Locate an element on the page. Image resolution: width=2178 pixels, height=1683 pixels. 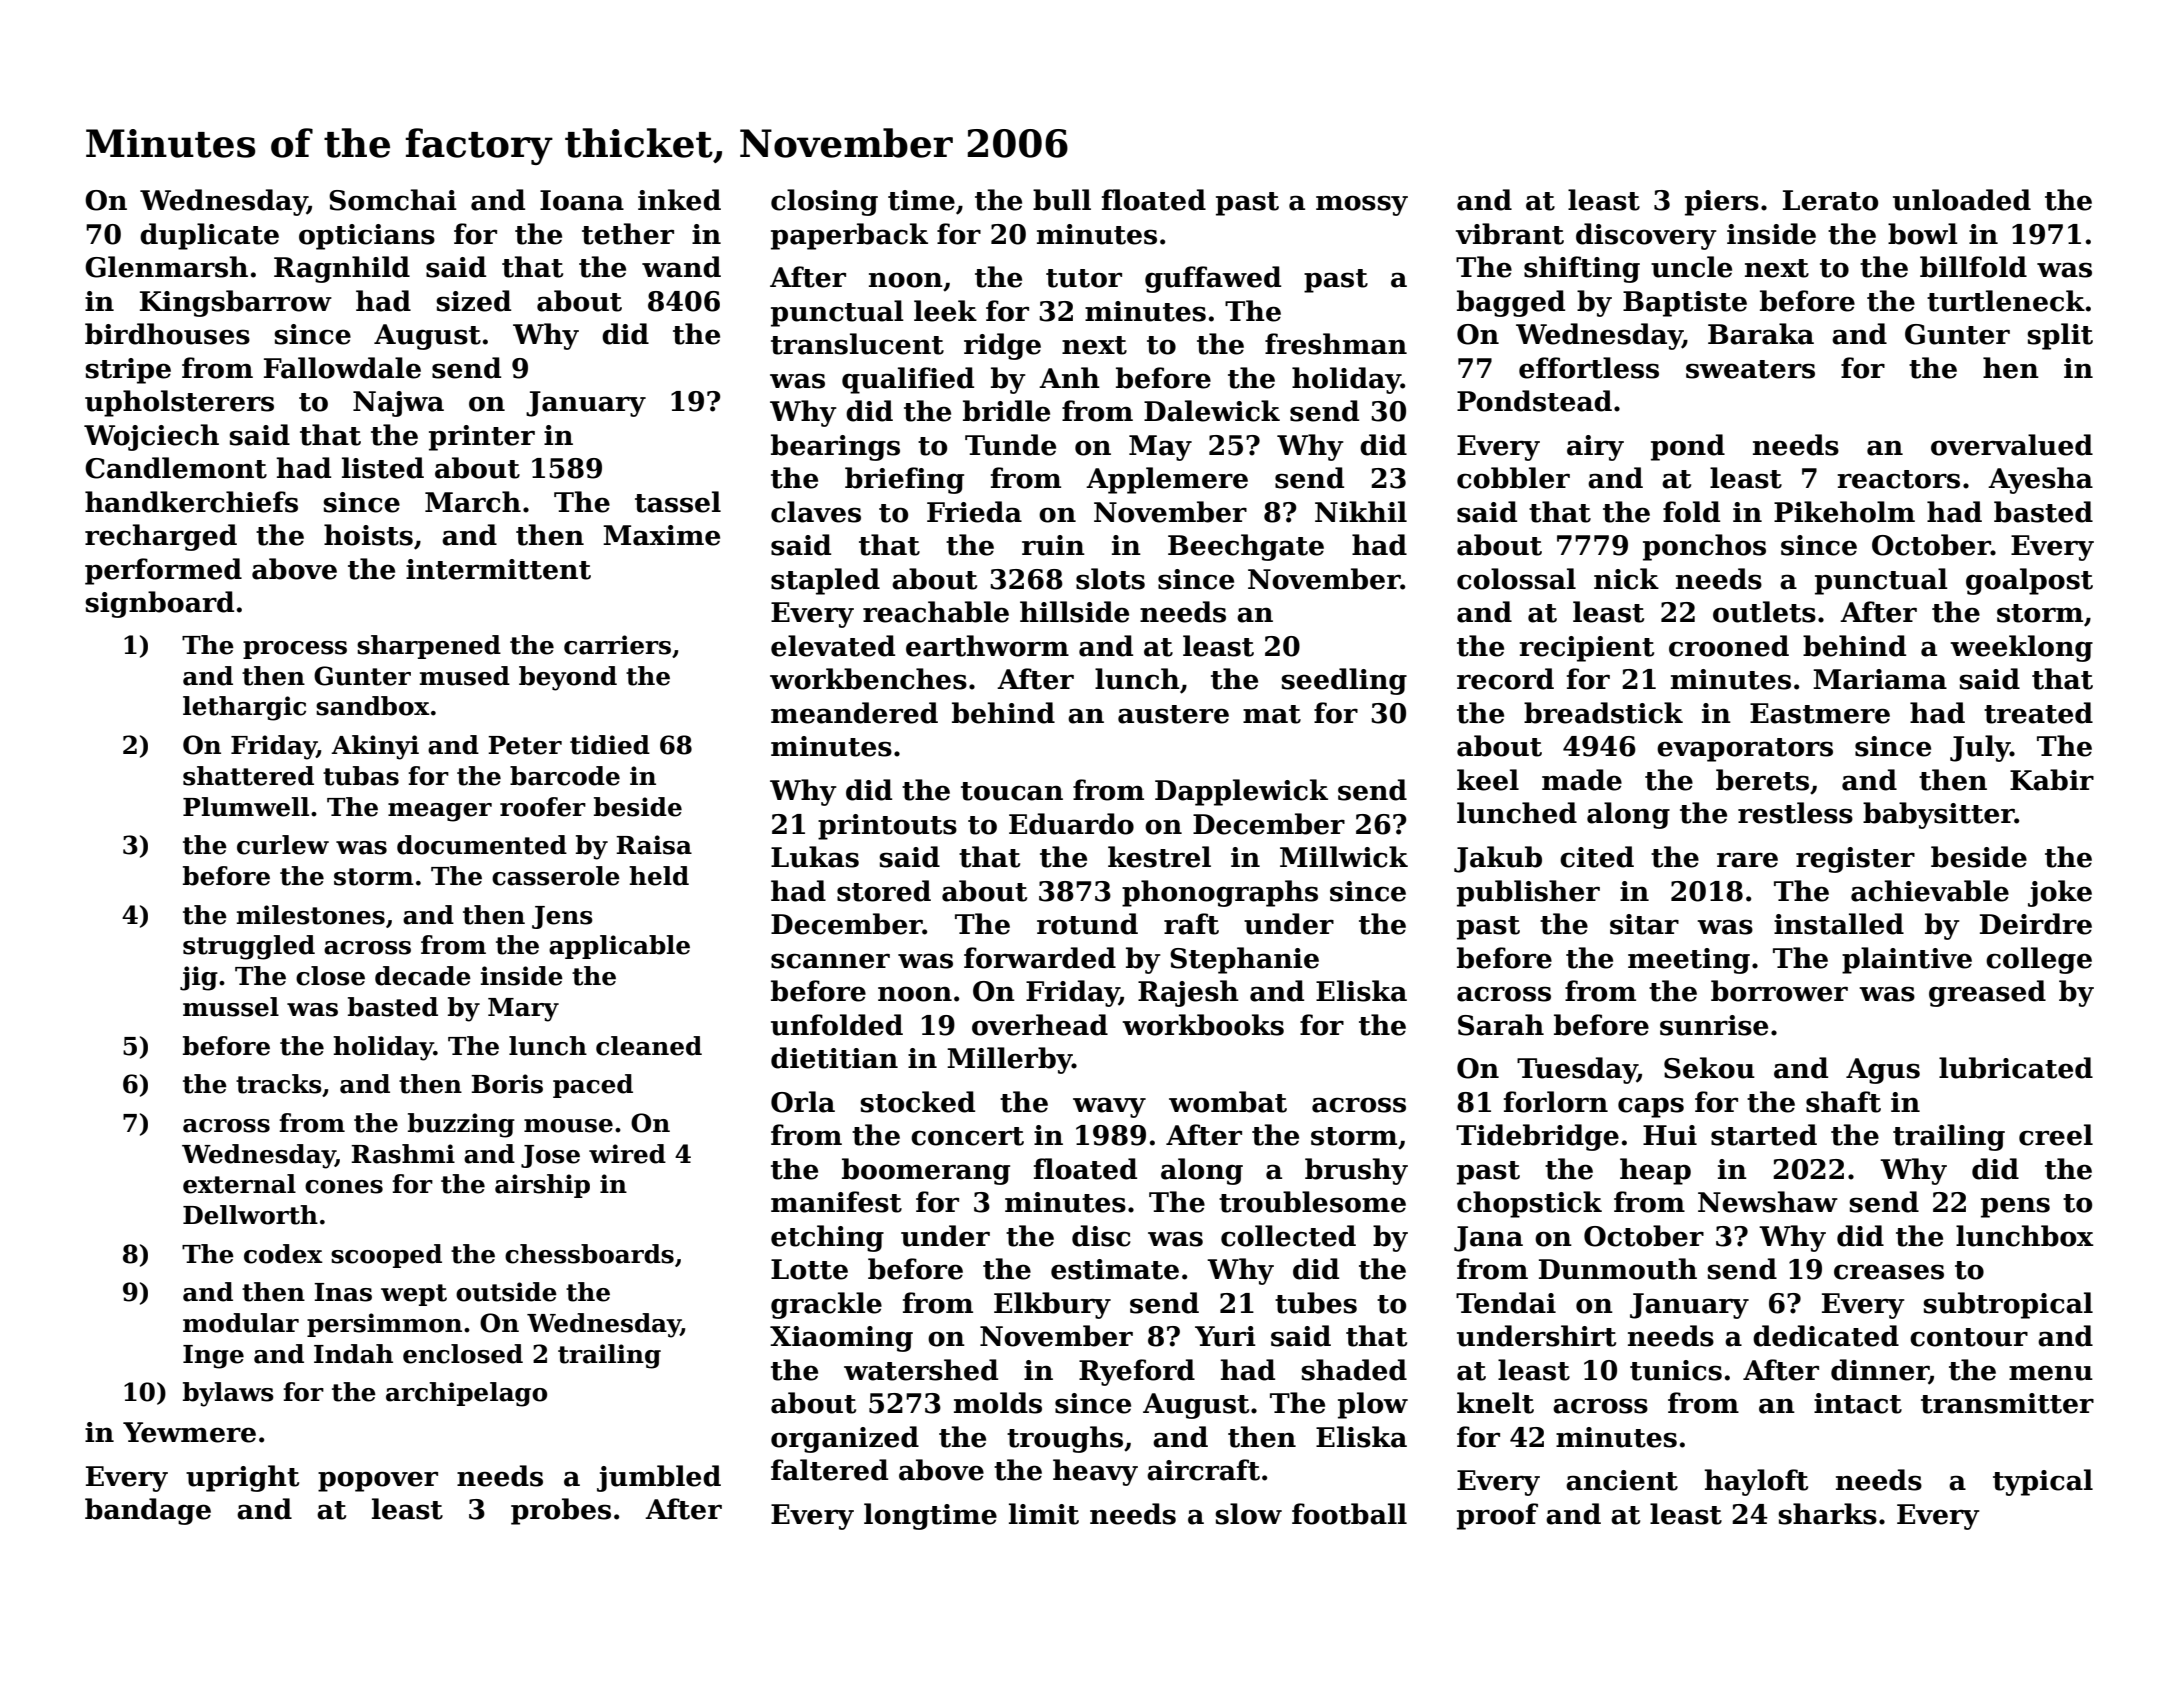
slow is located at coordinates (1249, 1514).
